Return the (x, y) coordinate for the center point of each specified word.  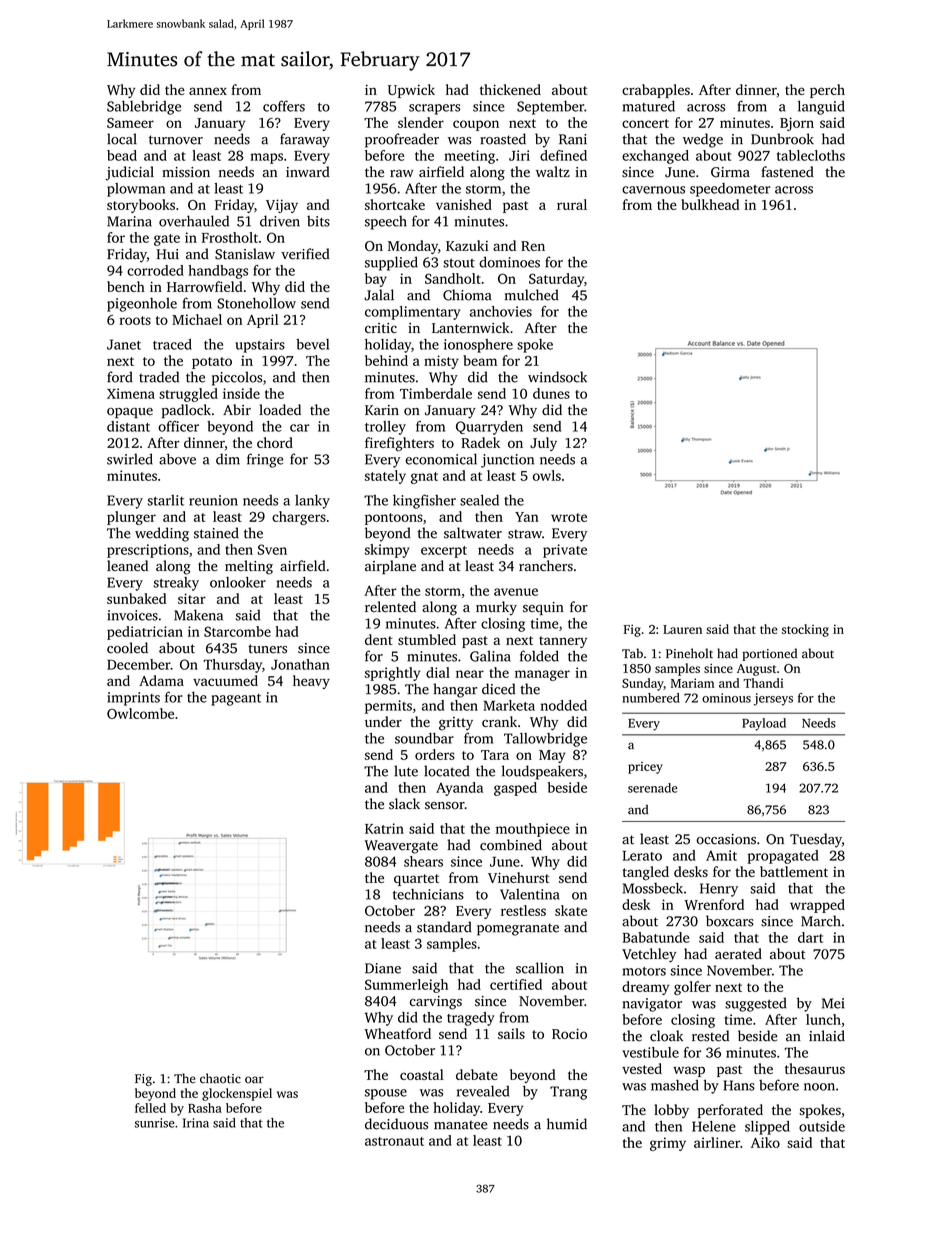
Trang (568, 1093)
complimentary (413, 313)
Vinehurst (518, 877)
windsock (557, 377)
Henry (719, 890)
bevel (312, 344)
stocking (805, 630)
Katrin (384, 828)
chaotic (220, 1078)
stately (385, 477)
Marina (129, 221)
